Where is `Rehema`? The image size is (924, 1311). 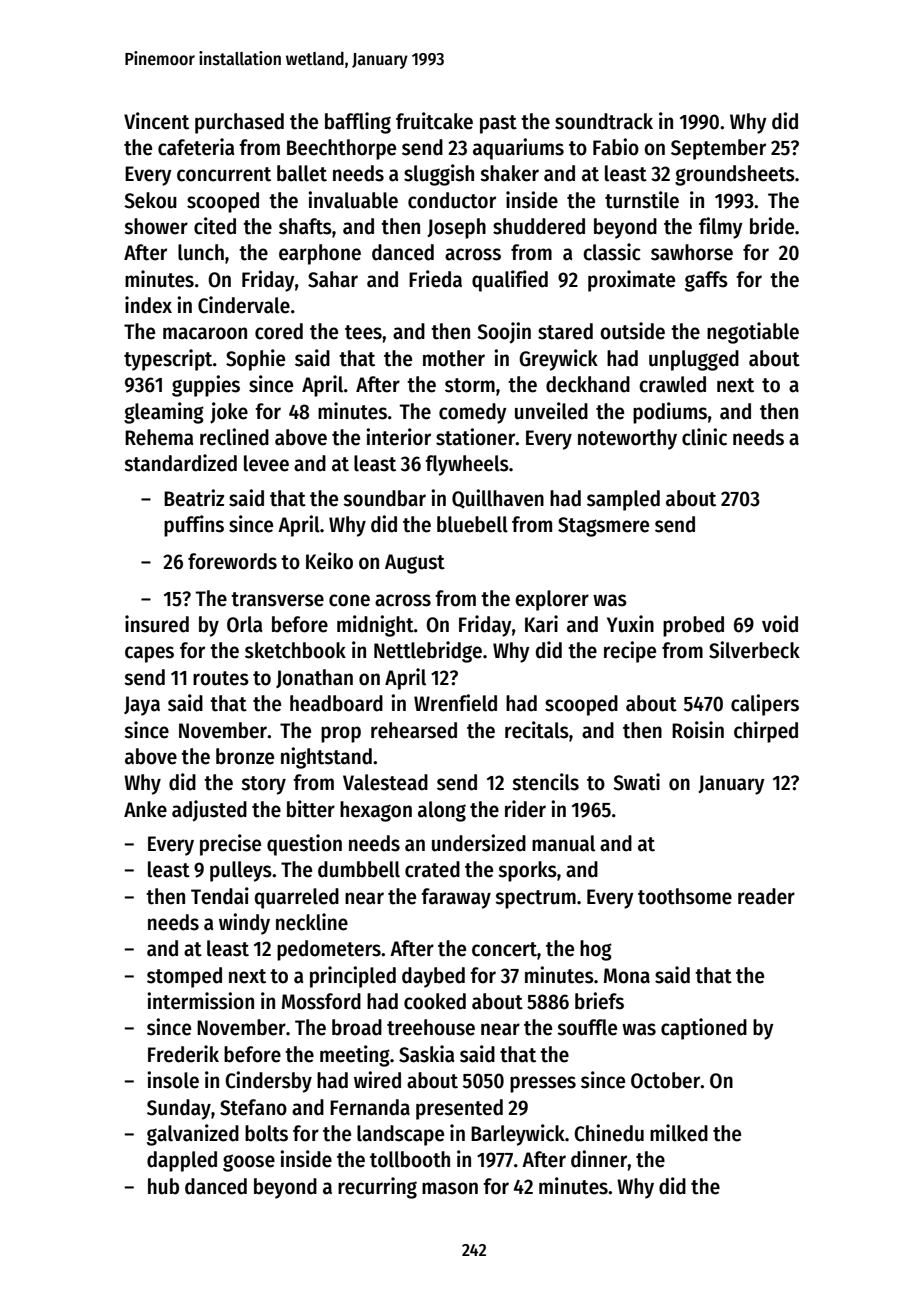
Rehema is located at coordinates (159, 437).
